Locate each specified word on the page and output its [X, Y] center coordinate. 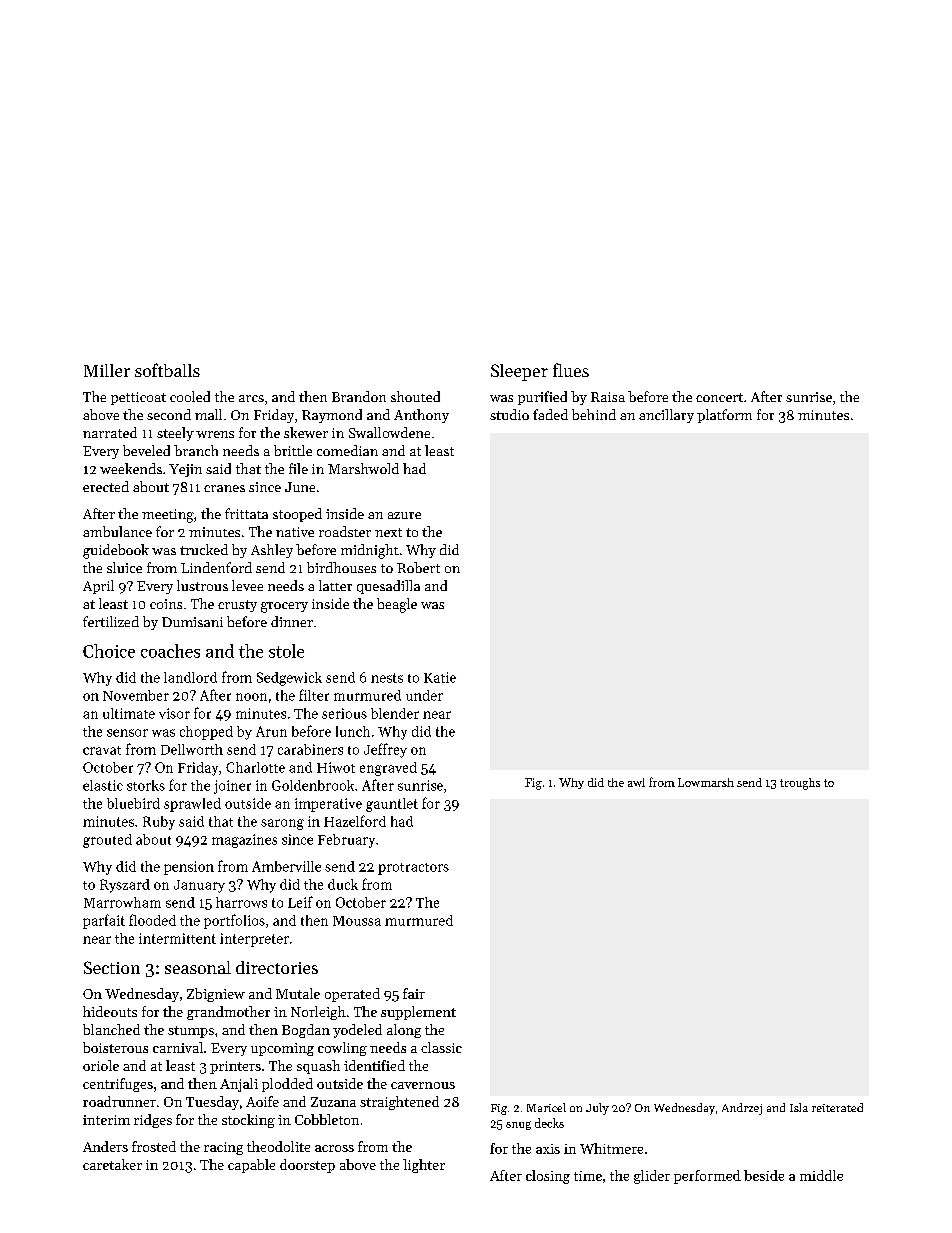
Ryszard [125, 886]
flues [571, 370]
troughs [800, 784]
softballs [167, 370]
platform [724, 416]
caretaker [112, 1164]
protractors [413, 869]
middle [821, 1175]
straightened [399, 1103]
